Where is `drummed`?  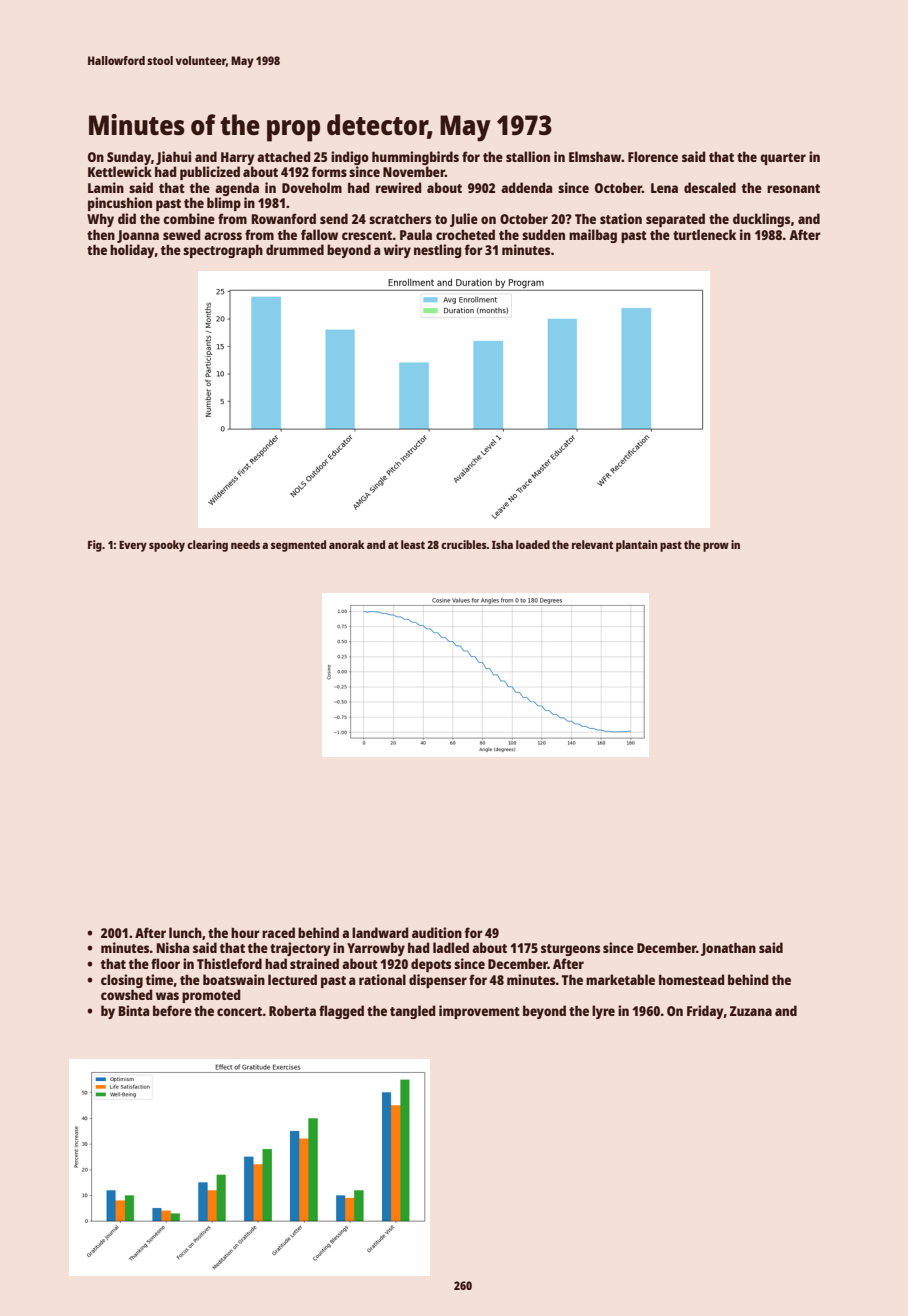 drummed is located at coordinates (295, 249).
